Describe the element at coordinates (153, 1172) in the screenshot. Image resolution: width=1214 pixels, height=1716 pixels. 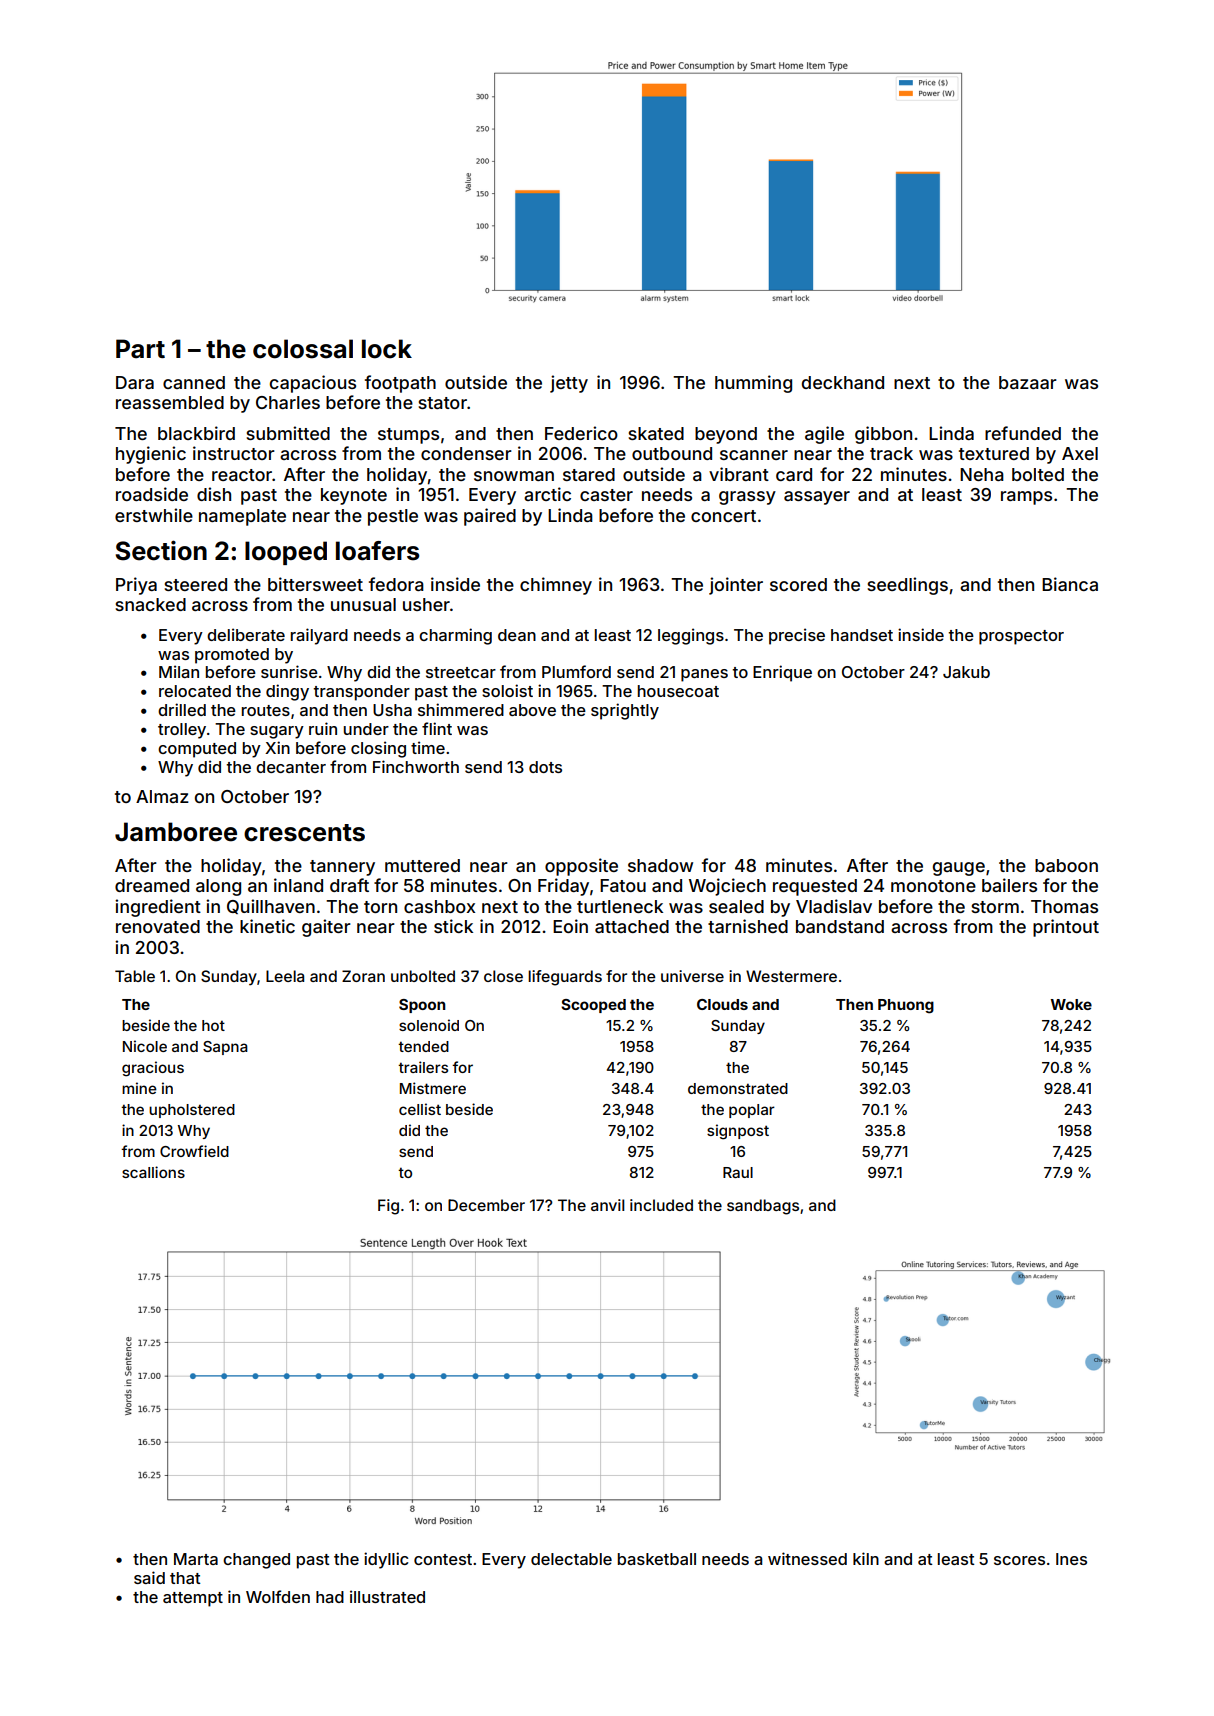
I see `scallions` at that location.
